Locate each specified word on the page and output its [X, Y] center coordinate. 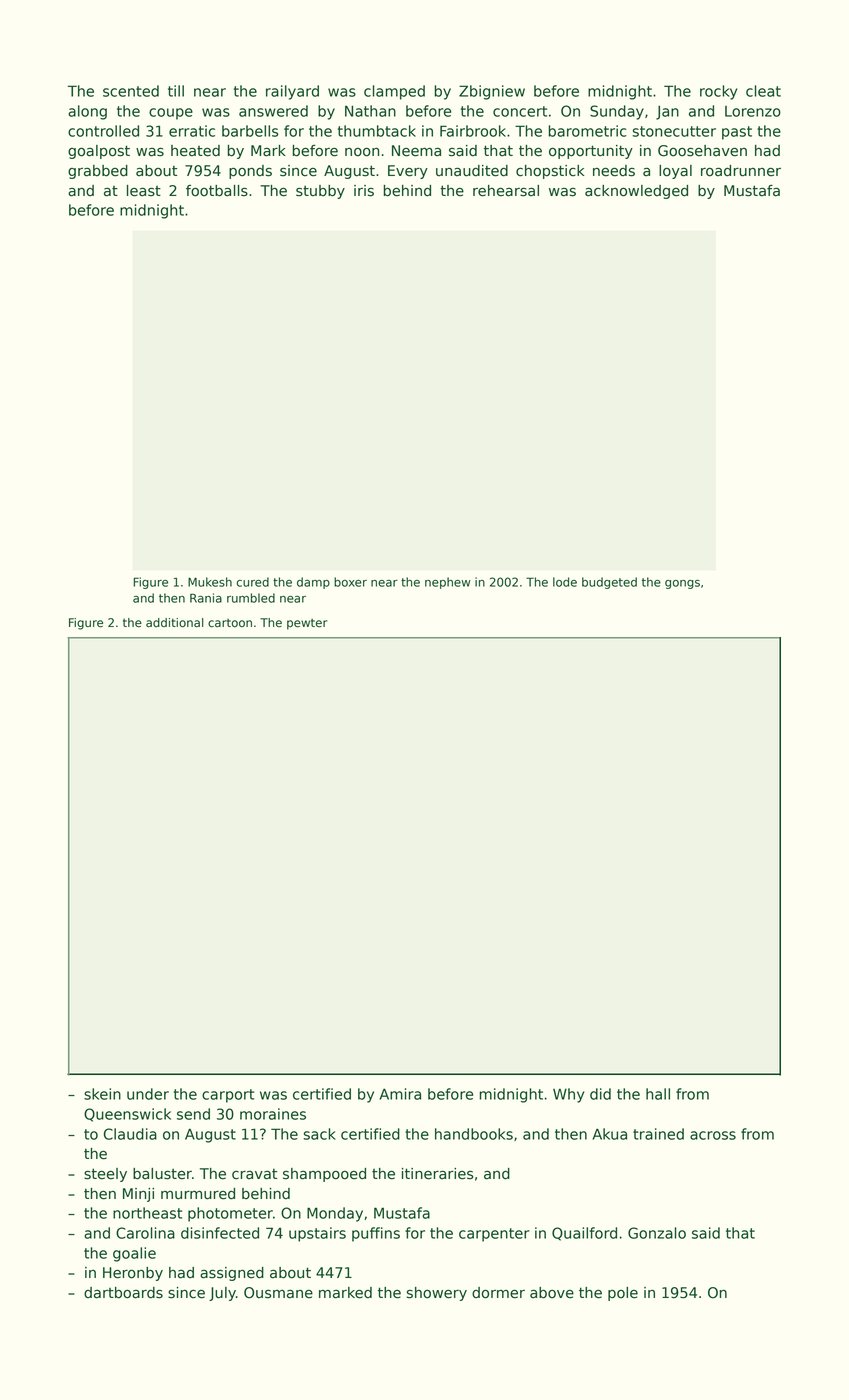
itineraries [437, 1174]
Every [408, 172]
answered [273, 111]
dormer [498, 1293]
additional [175, 623]
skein [102, 1094]
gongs [682, 584]
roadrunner [741, 171]
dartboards [123, 1293]
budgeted [609, 583]
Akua [609, 1134]
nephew [448, 583]
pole [623, 1294]
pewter [307, 624]
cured [252, 582]
